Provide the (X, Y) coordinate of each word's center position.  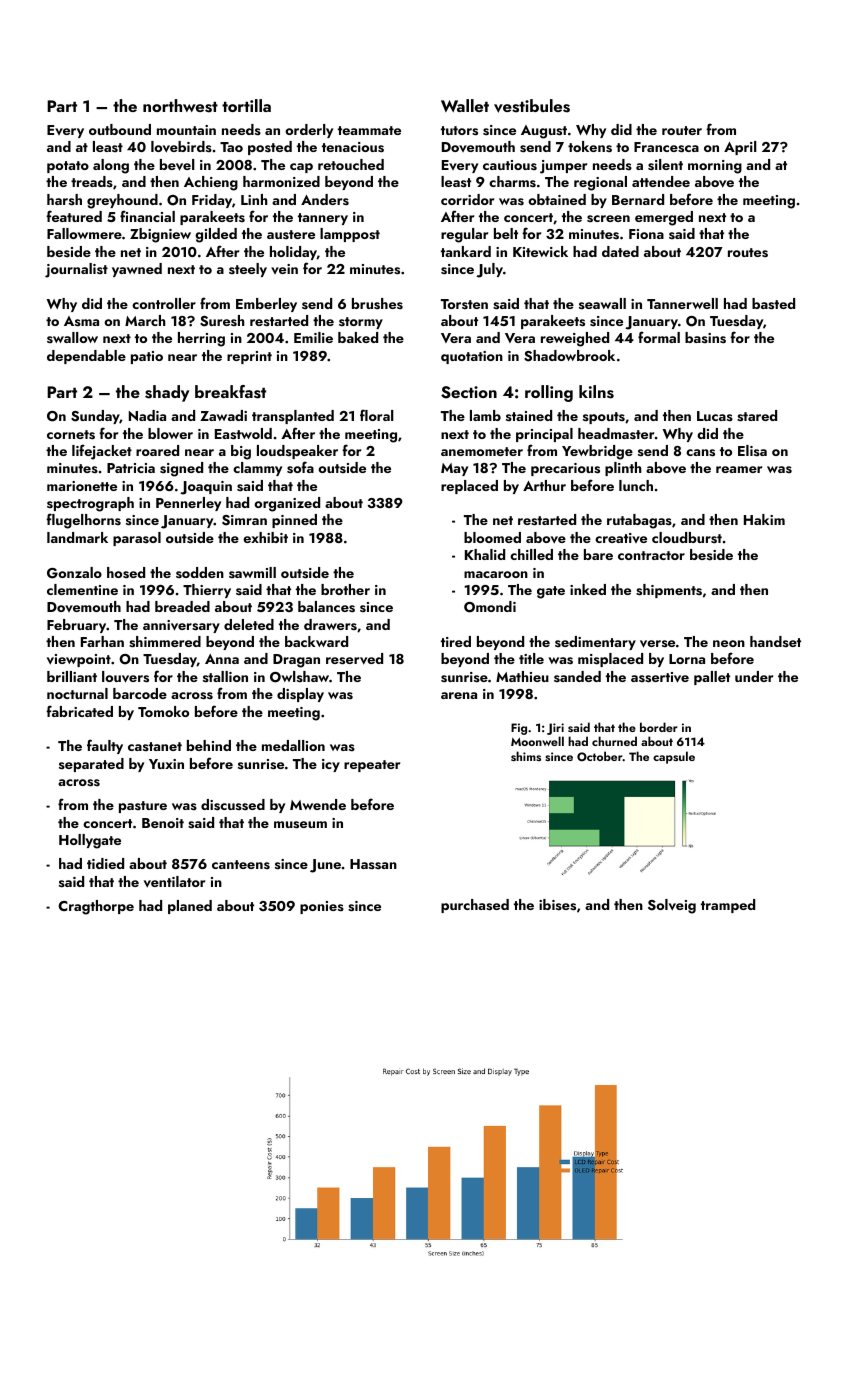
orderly (309, 131)
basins (705, 338)
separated (91, 765)
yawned (137, 270)
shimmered (165, 642)
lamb (485, 415)
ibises (557, 905)
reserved (354, 659)
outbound (120, 129)
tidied (105, 863)
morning (715, 167)
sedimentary (595, 643)
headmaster (616, 433)
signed (181, 469)
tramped (728, 906)
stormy (361, 323)
